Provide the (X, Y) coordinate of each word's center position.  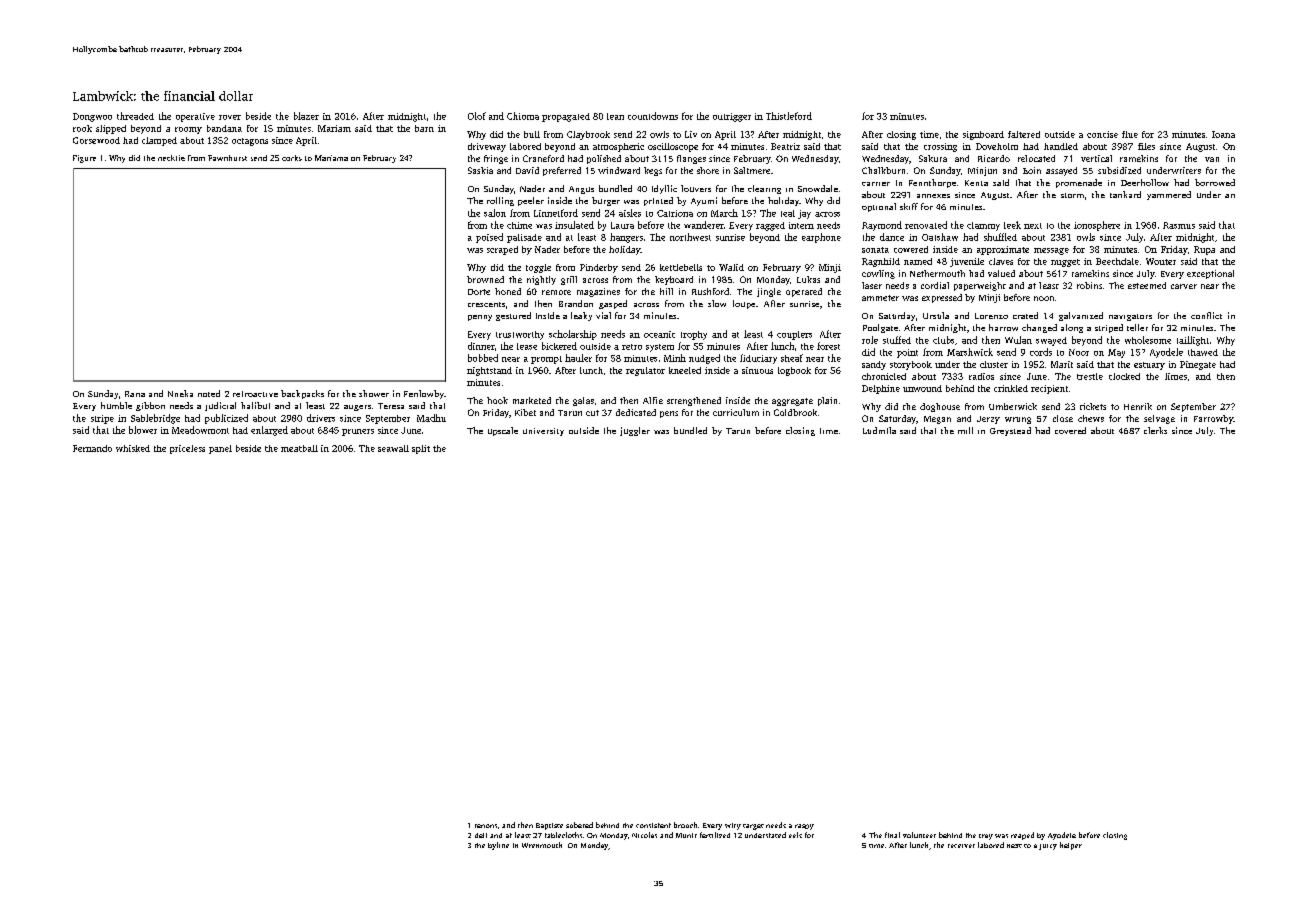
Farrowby (1213, 419)
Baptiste (549, 826)
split (421, 449)
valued (1001, 273)
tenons (486, 826)
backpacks (302, 394)
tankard (1125, 194)
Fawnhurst (227, 158)
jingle (769, 292)
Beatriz (785, 146)
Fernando (92, 448)
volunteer (919, 835)
